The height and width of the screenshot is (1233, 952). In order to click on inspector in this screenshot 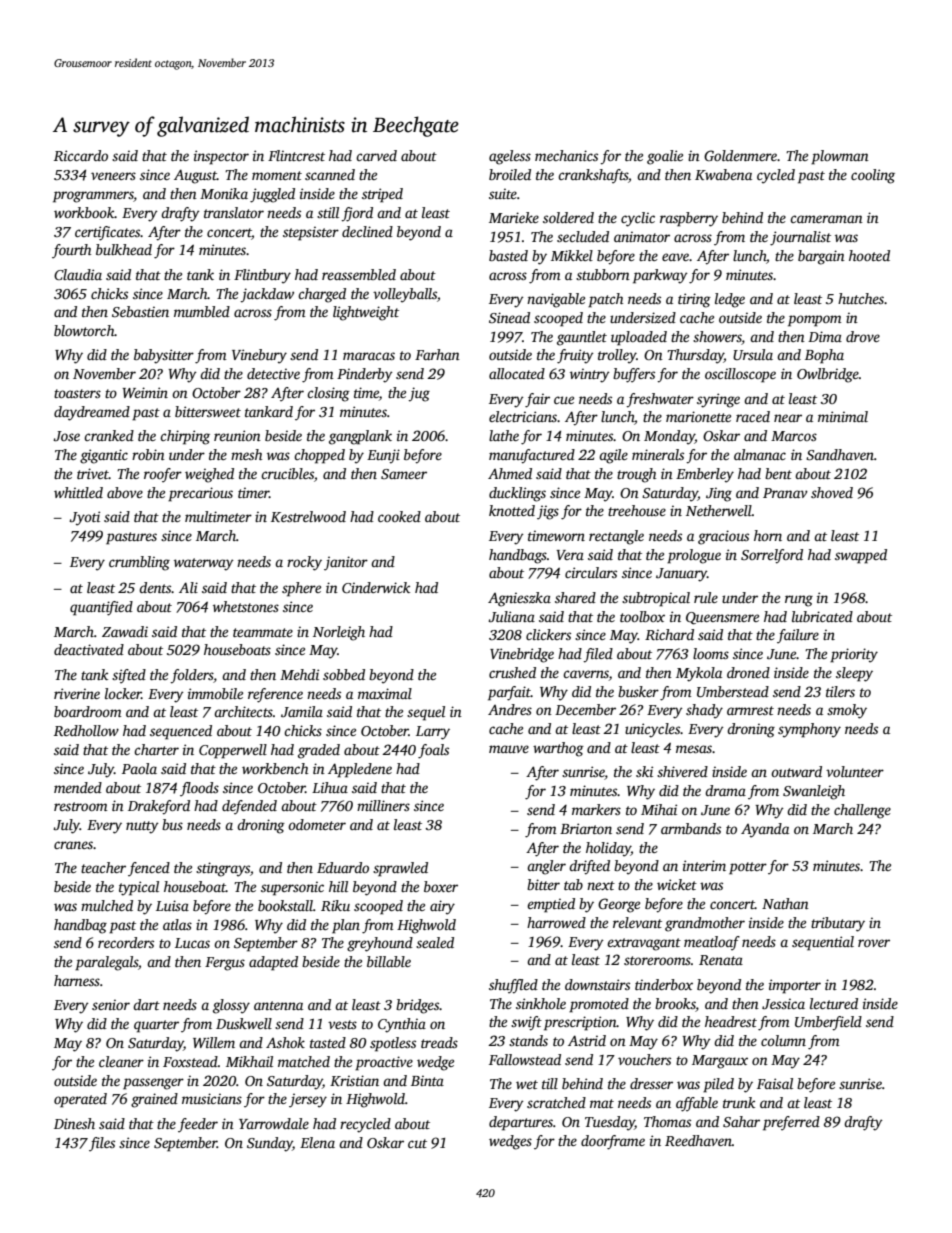, I will do `click(221, 157)`.
